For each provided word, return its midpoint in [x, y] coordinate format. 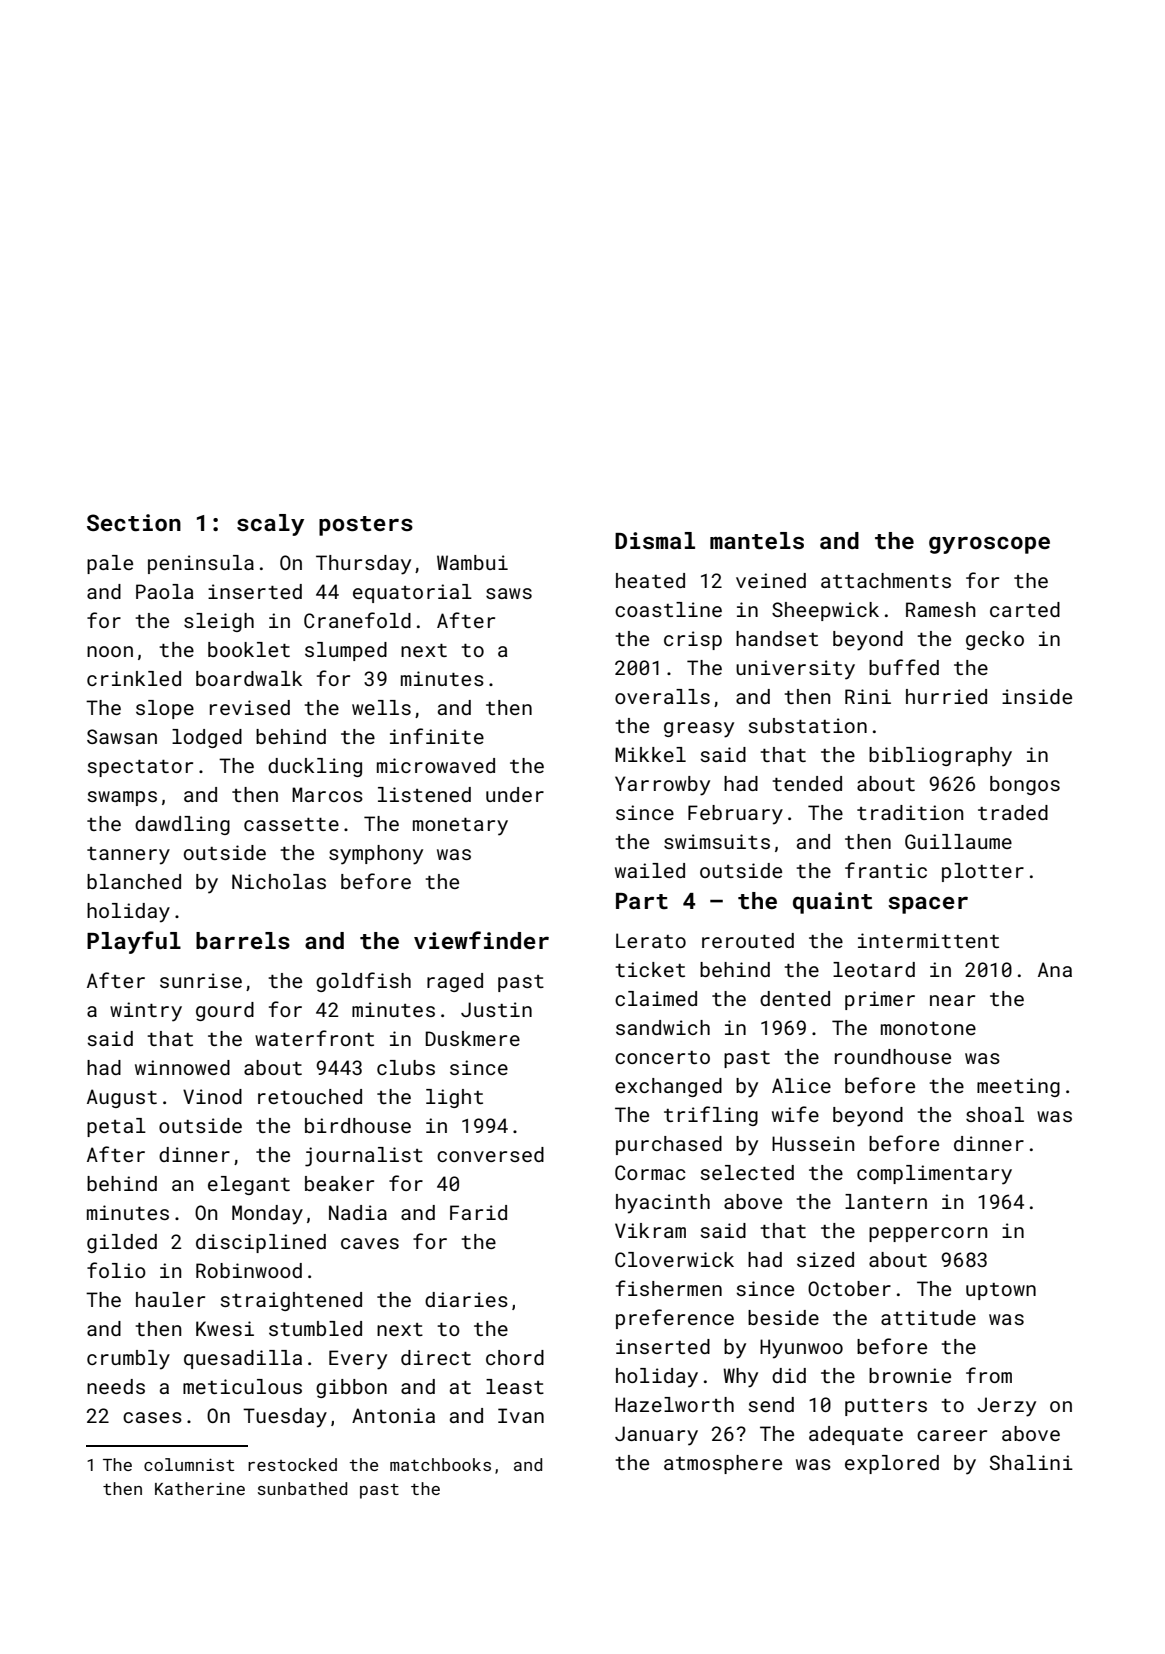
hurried [946, 696]
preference [675, 1319]
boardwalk [249, 678]
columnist [189, 1464]
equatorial [412, 593]
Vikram [650, 1230]
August [122, 1098]
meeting [1018, 1087]
